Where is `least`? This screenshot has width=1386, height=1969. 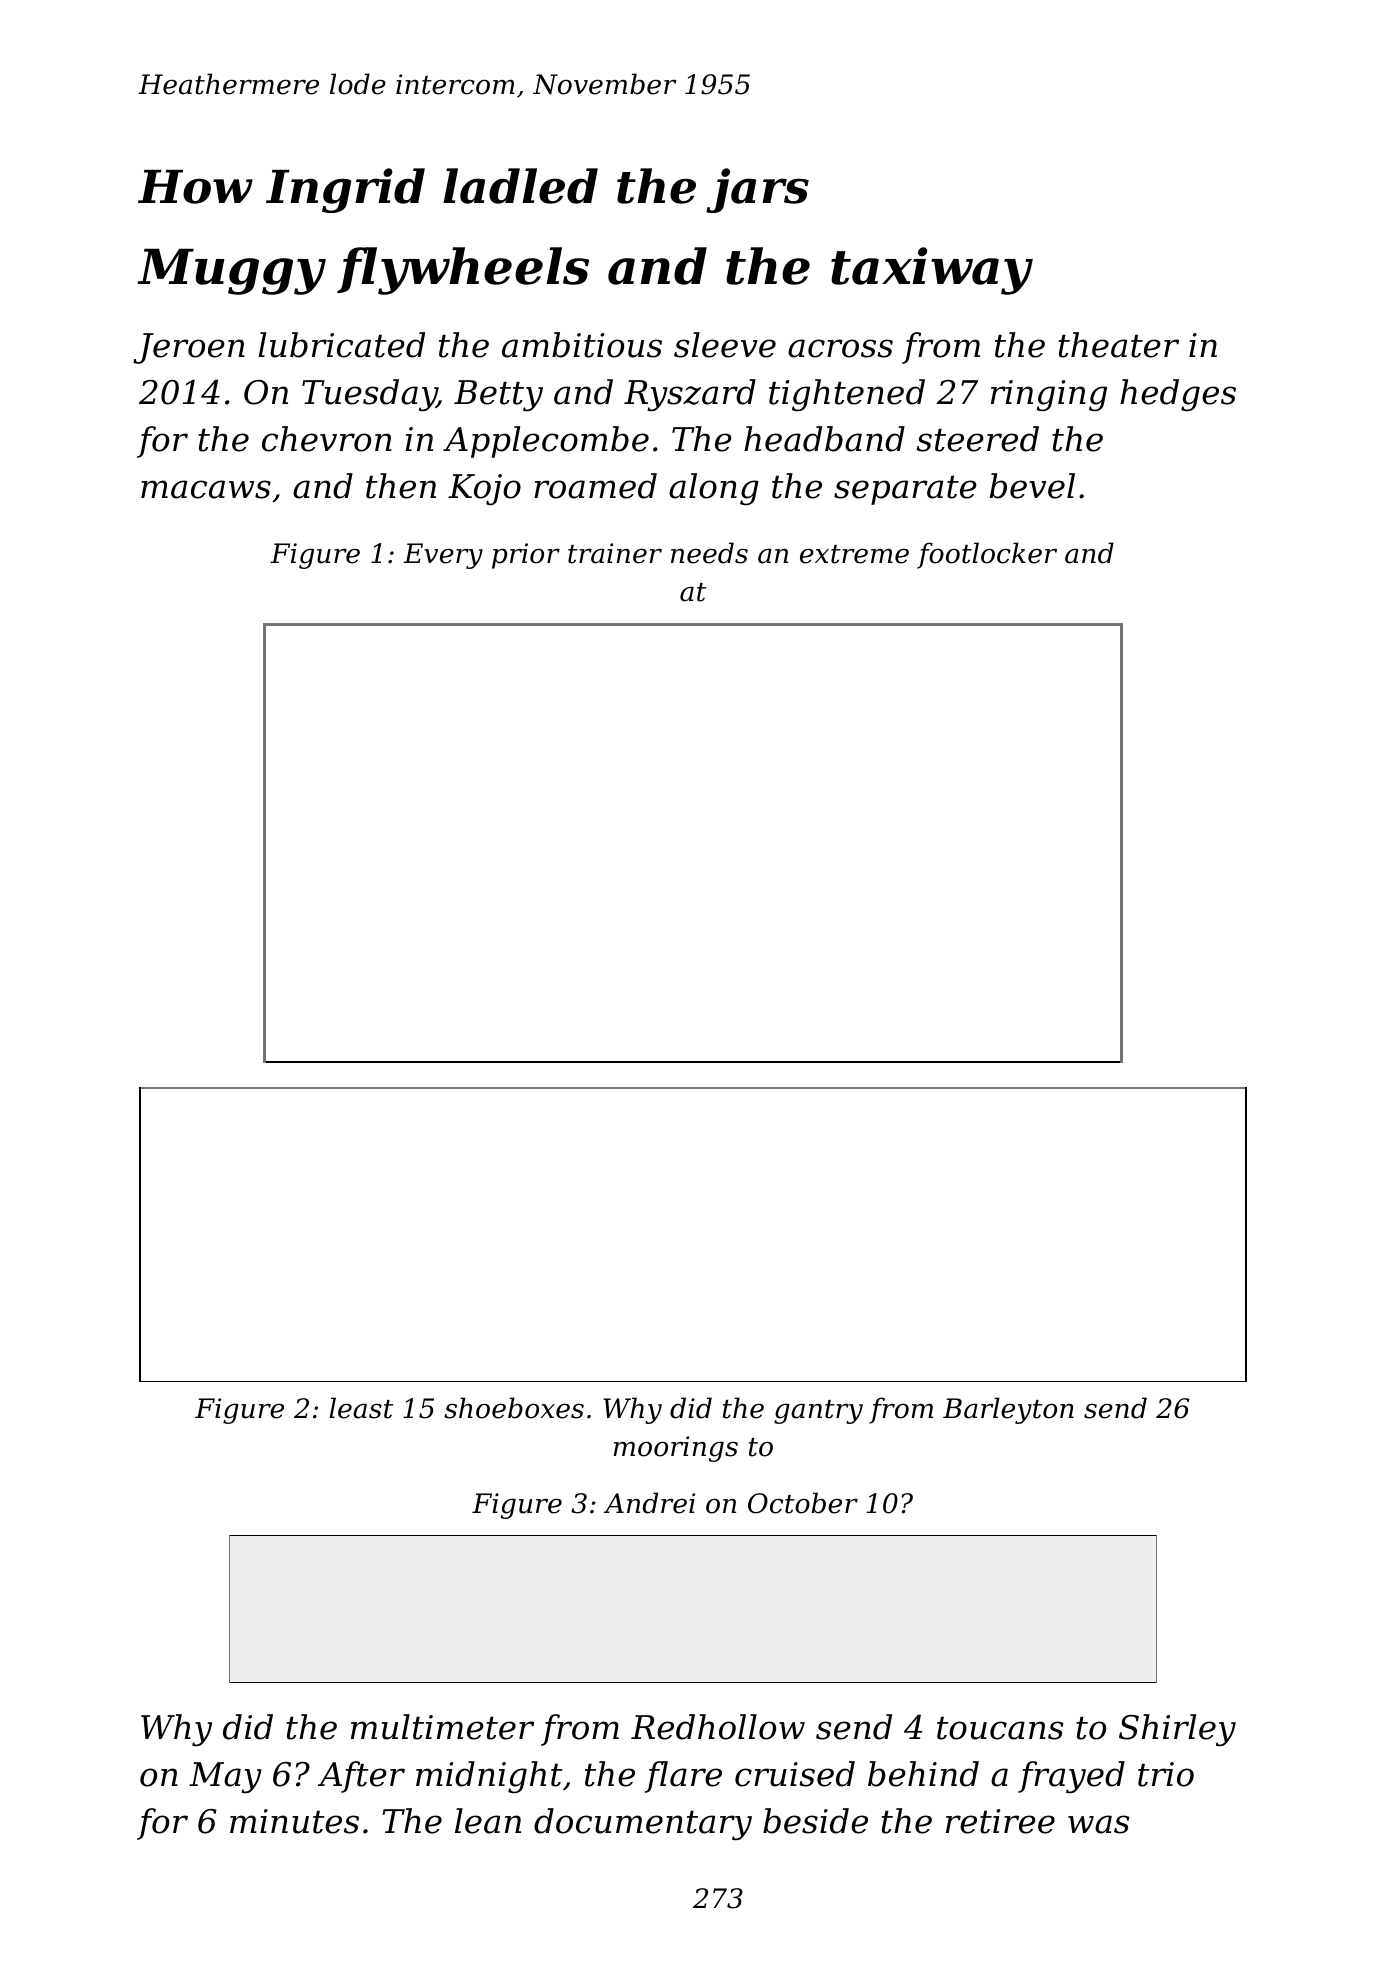 least is located at coordinates (361, 1408).
